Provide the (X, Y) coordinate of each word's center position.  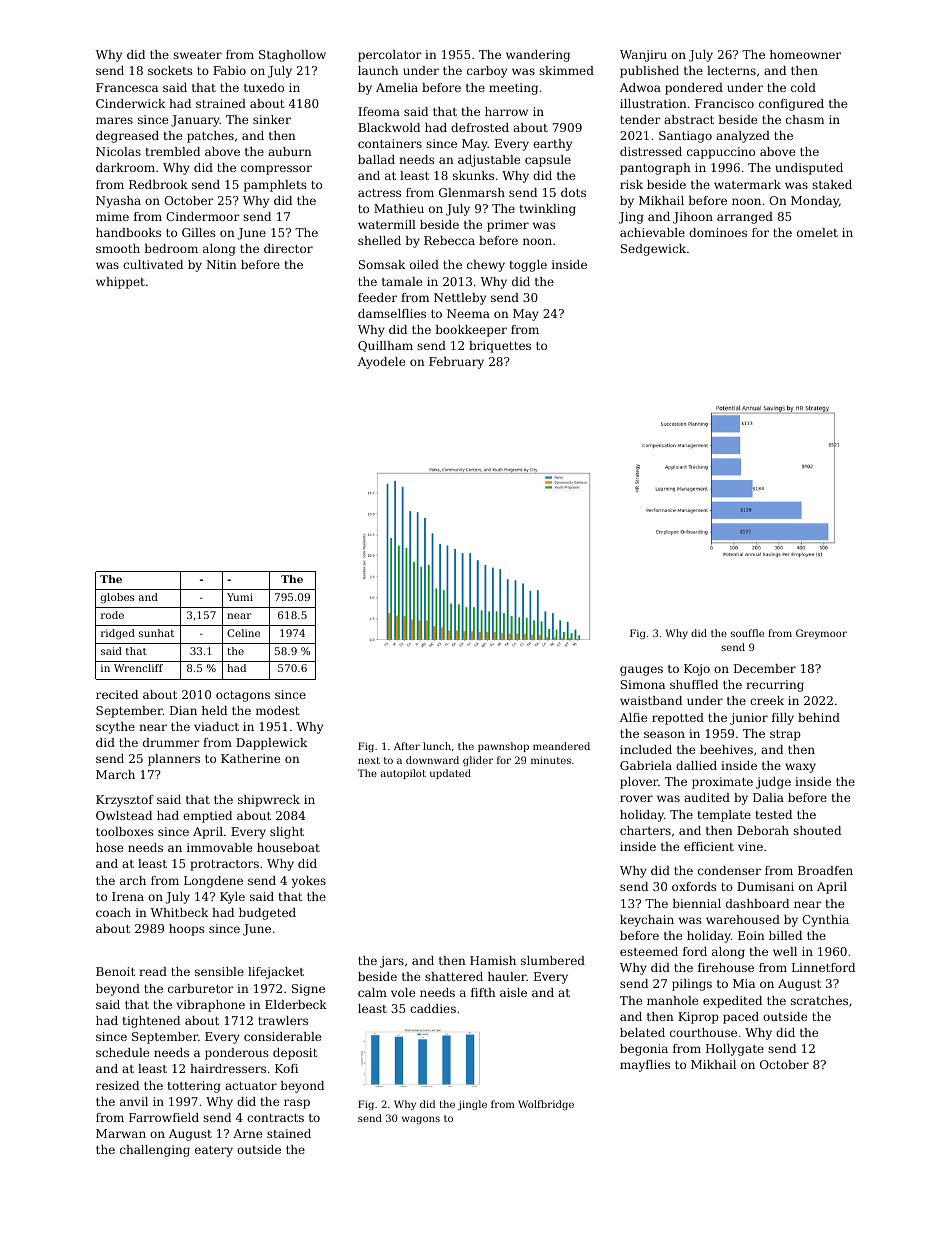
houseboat (288, 847)
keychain (647, 921)
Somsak (382, 264)
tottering (194, 1087)
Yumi (240, 597)
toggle (528, 266)
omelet (817, 232)
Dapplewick (271, 744)
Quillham (385, 346)
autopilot (403, 774)
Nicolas (118, 151)
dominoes (718, 232)
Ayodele (381, 363)
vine (750, 846)
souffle (747, 633)
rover (636, 798)
